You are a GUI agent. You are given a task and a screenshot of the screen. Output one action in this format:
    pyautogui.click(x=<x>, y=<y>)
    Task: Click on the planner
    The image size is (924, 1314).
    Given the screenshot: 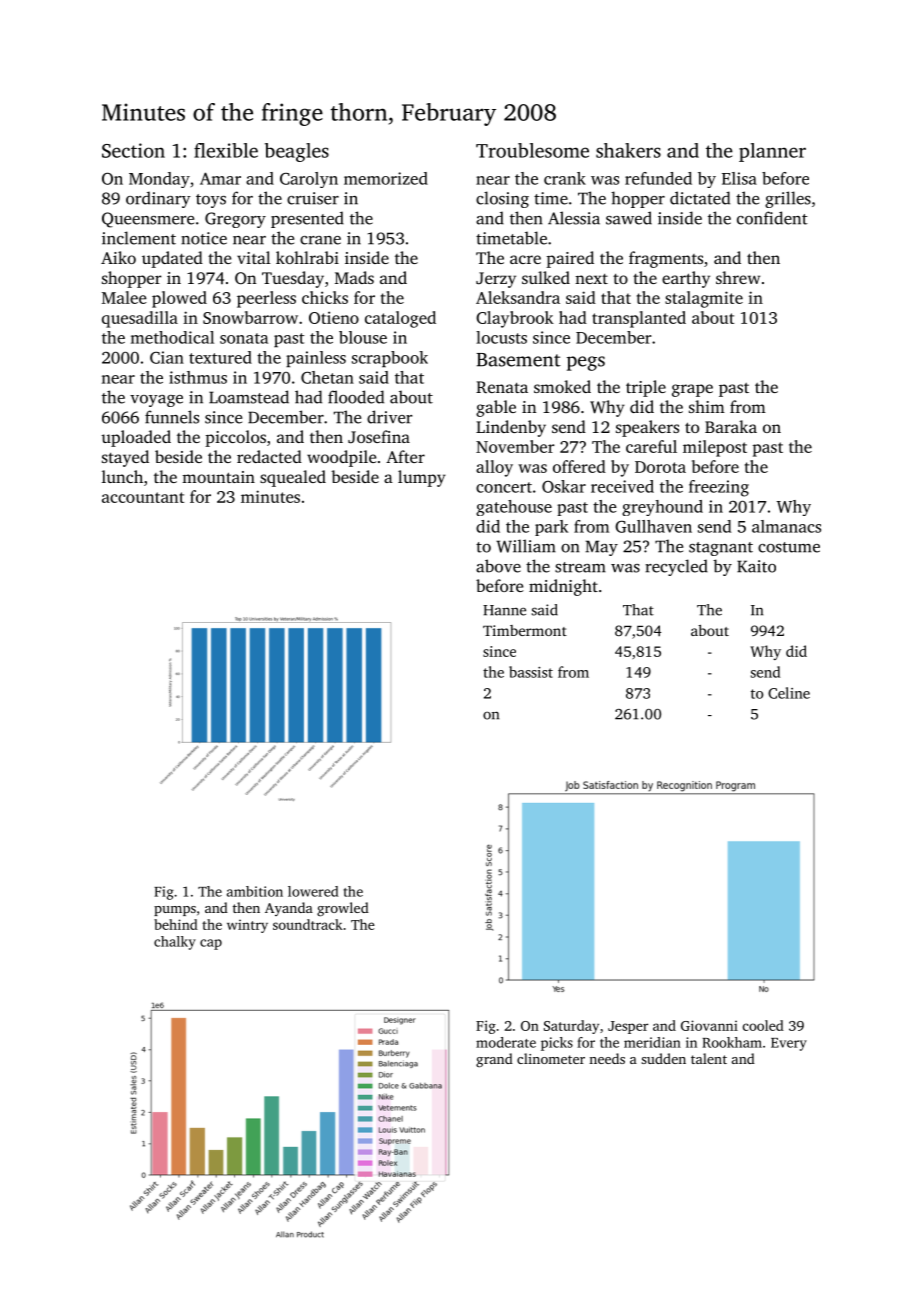 What is the action you would take?
    pyautogui.click(x=772, y=152)
